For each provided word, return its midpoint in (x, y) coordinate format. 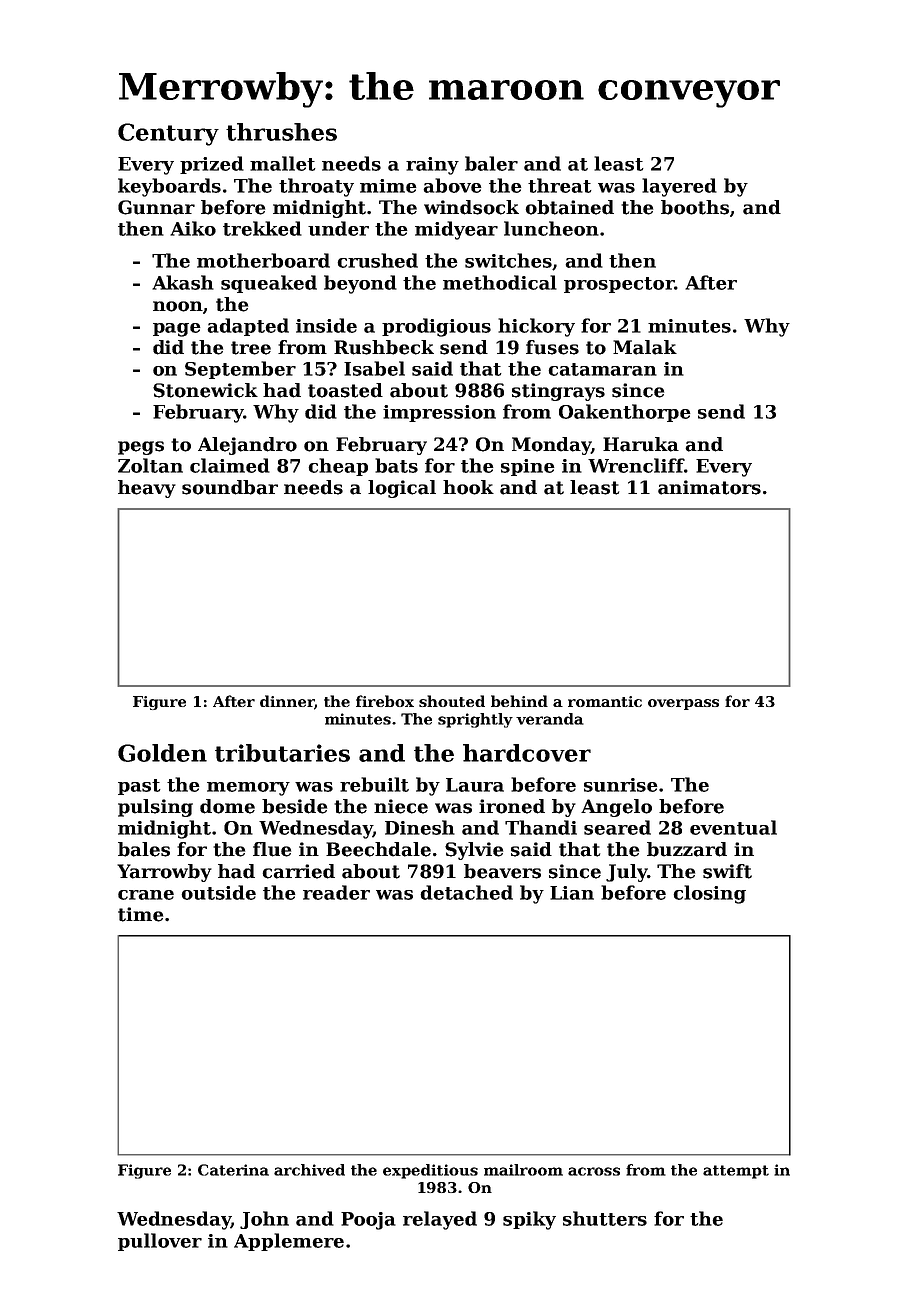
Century (168, 134)
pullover (160, 1242)
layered (679, 187)
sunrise (621, 785)
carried (298, 871)
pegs (141, 448)
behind (519, 701)
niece (401, 806)
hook (468, 487)
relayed (440, 1220)
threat (560, 185)
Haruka (641, 444)
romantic (605, 701)
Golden (162, 753)
